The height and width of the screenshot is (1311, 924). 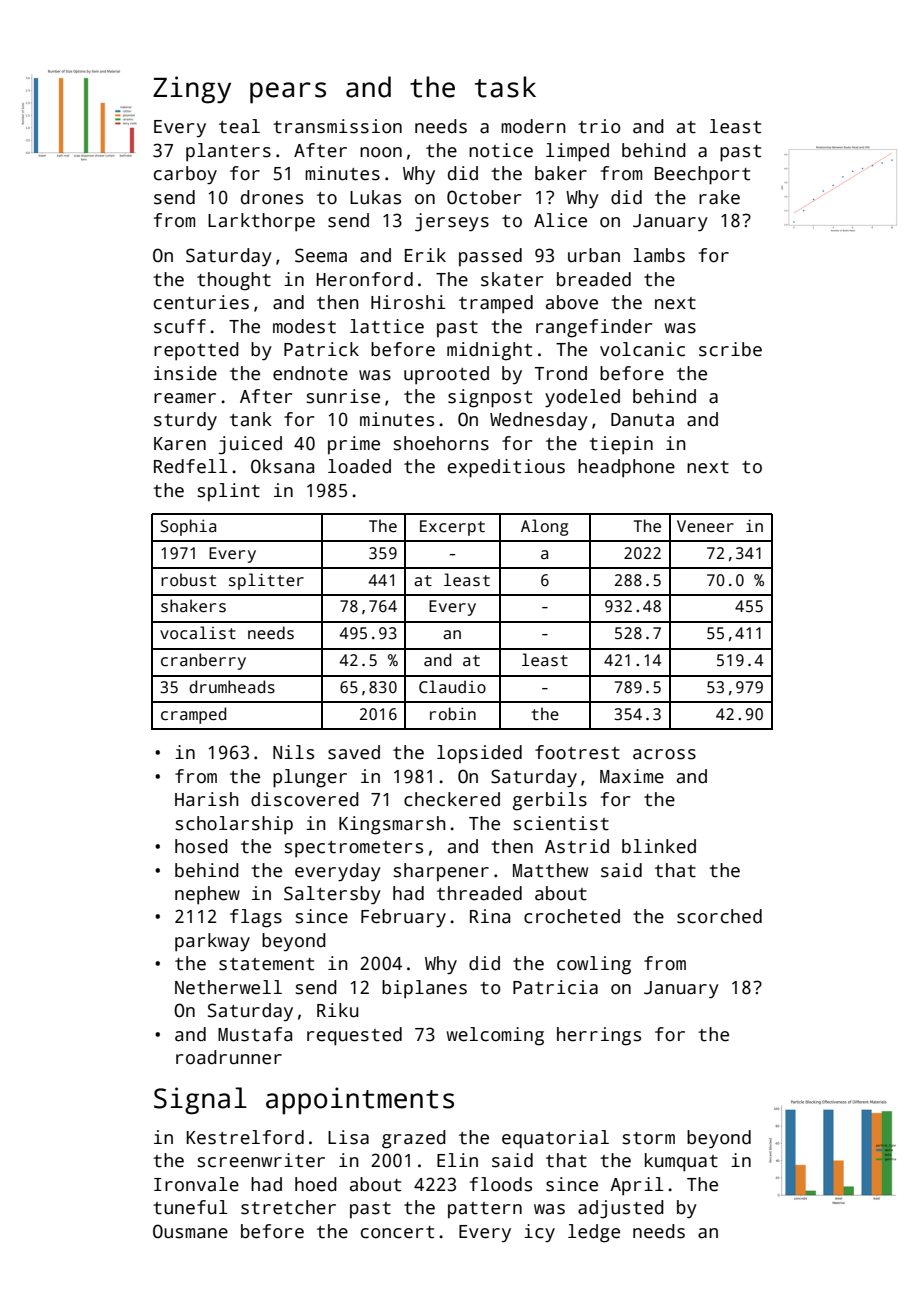 I want to click on tramped, so click(x=496, y=304).
